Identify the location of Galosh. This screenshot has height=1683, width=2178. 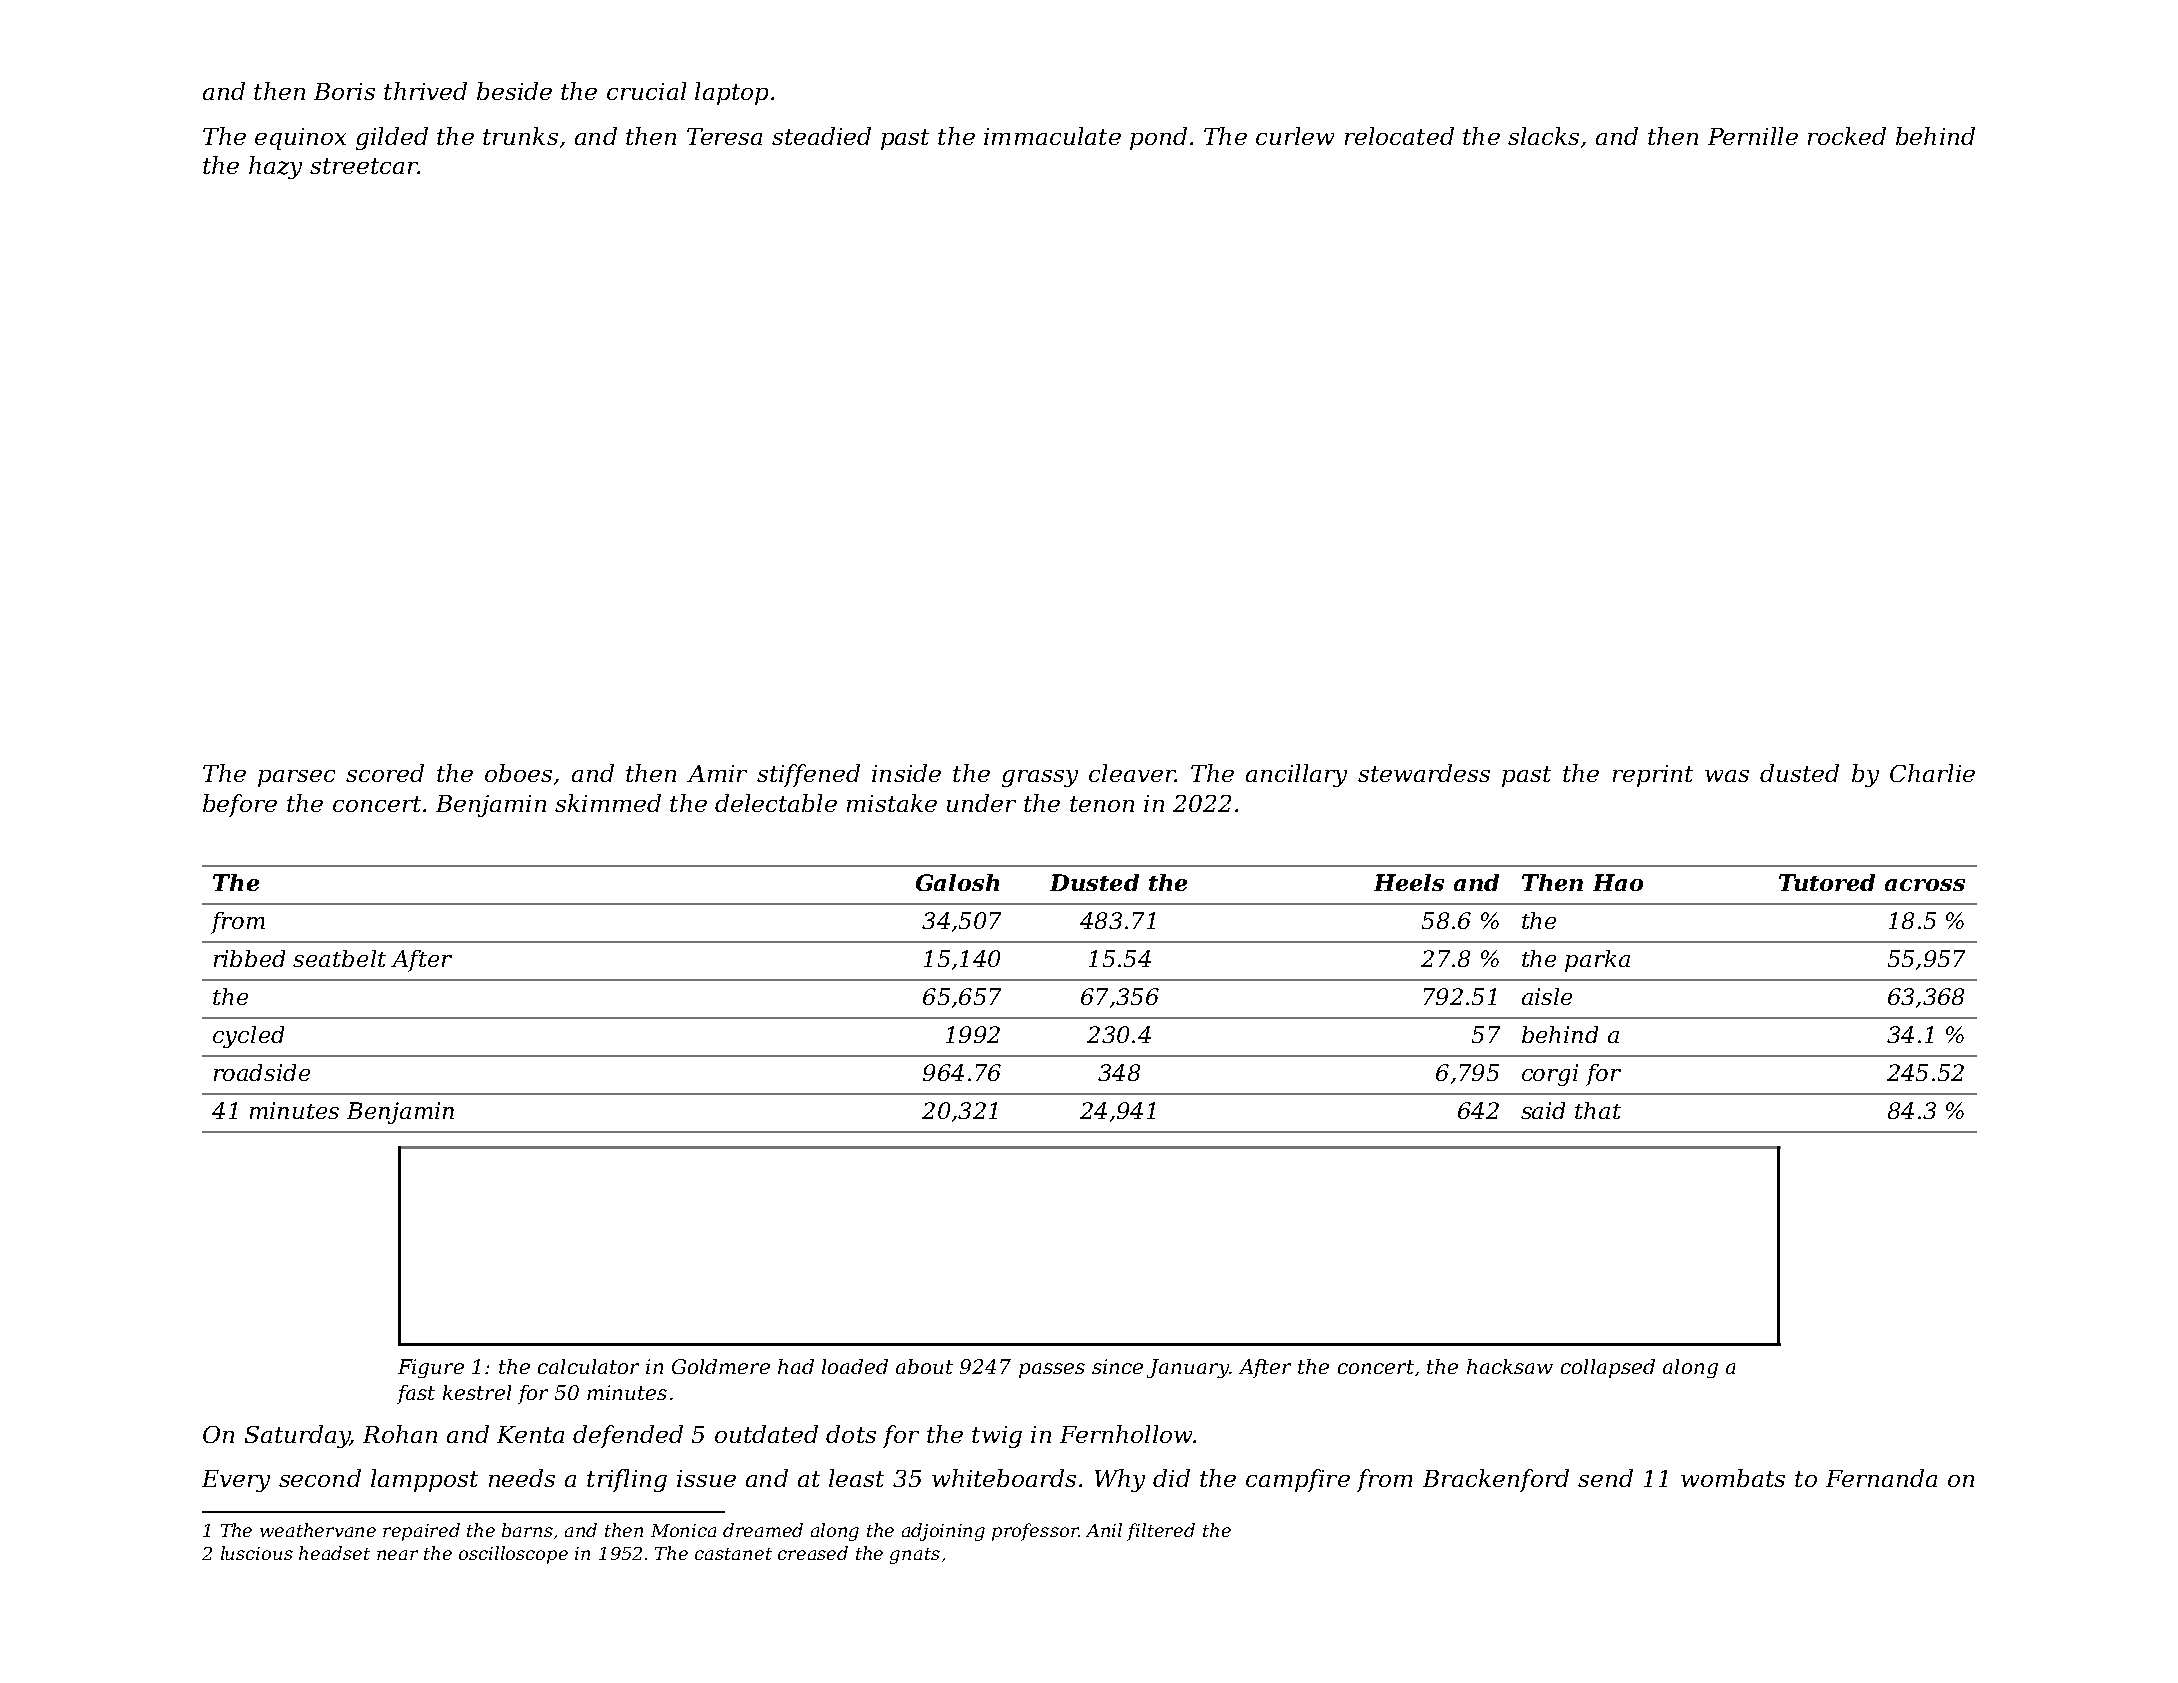
(957, 882).
